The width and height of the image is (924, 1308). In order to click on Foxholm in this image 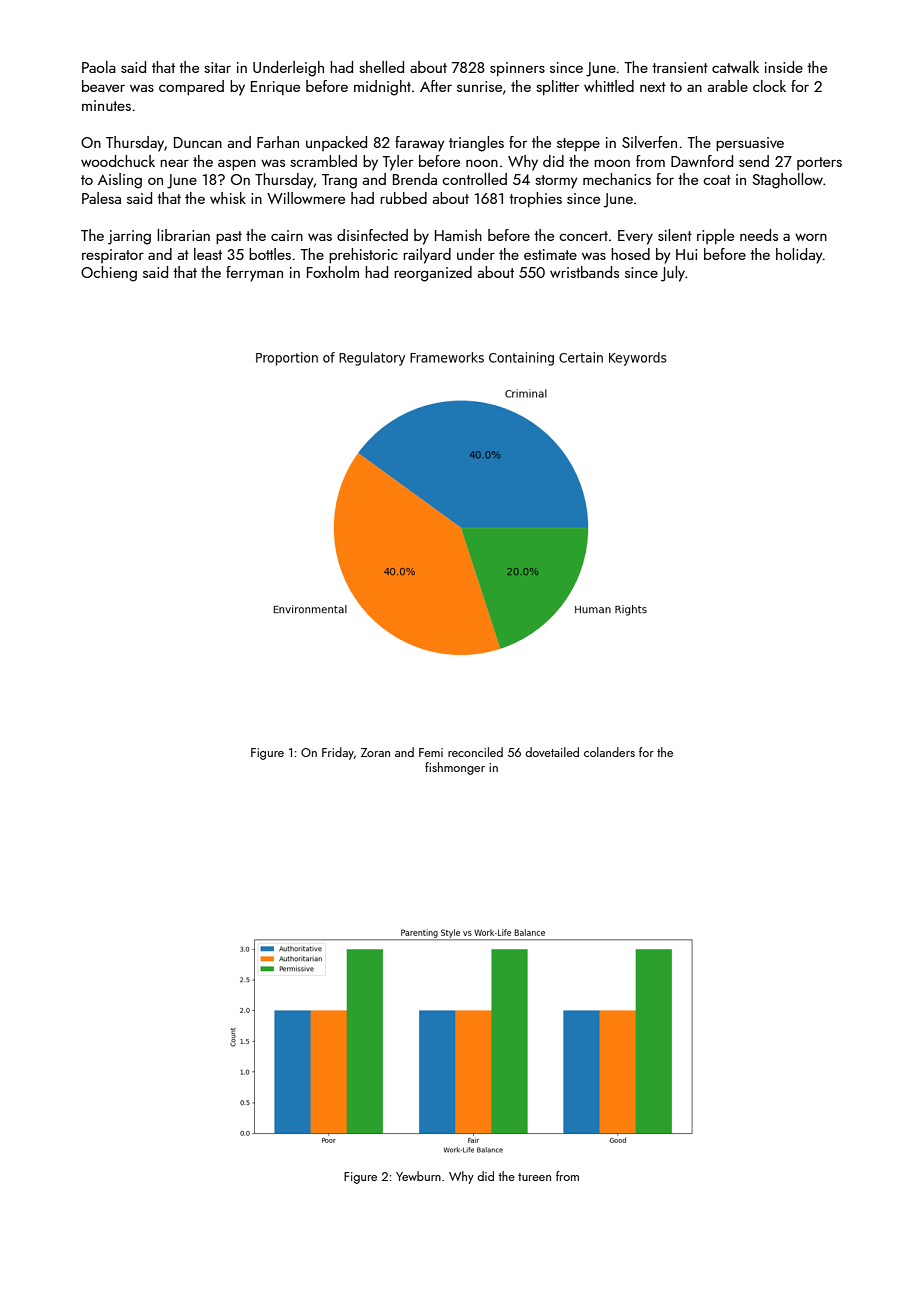, I will do `click(333, 272)`.
